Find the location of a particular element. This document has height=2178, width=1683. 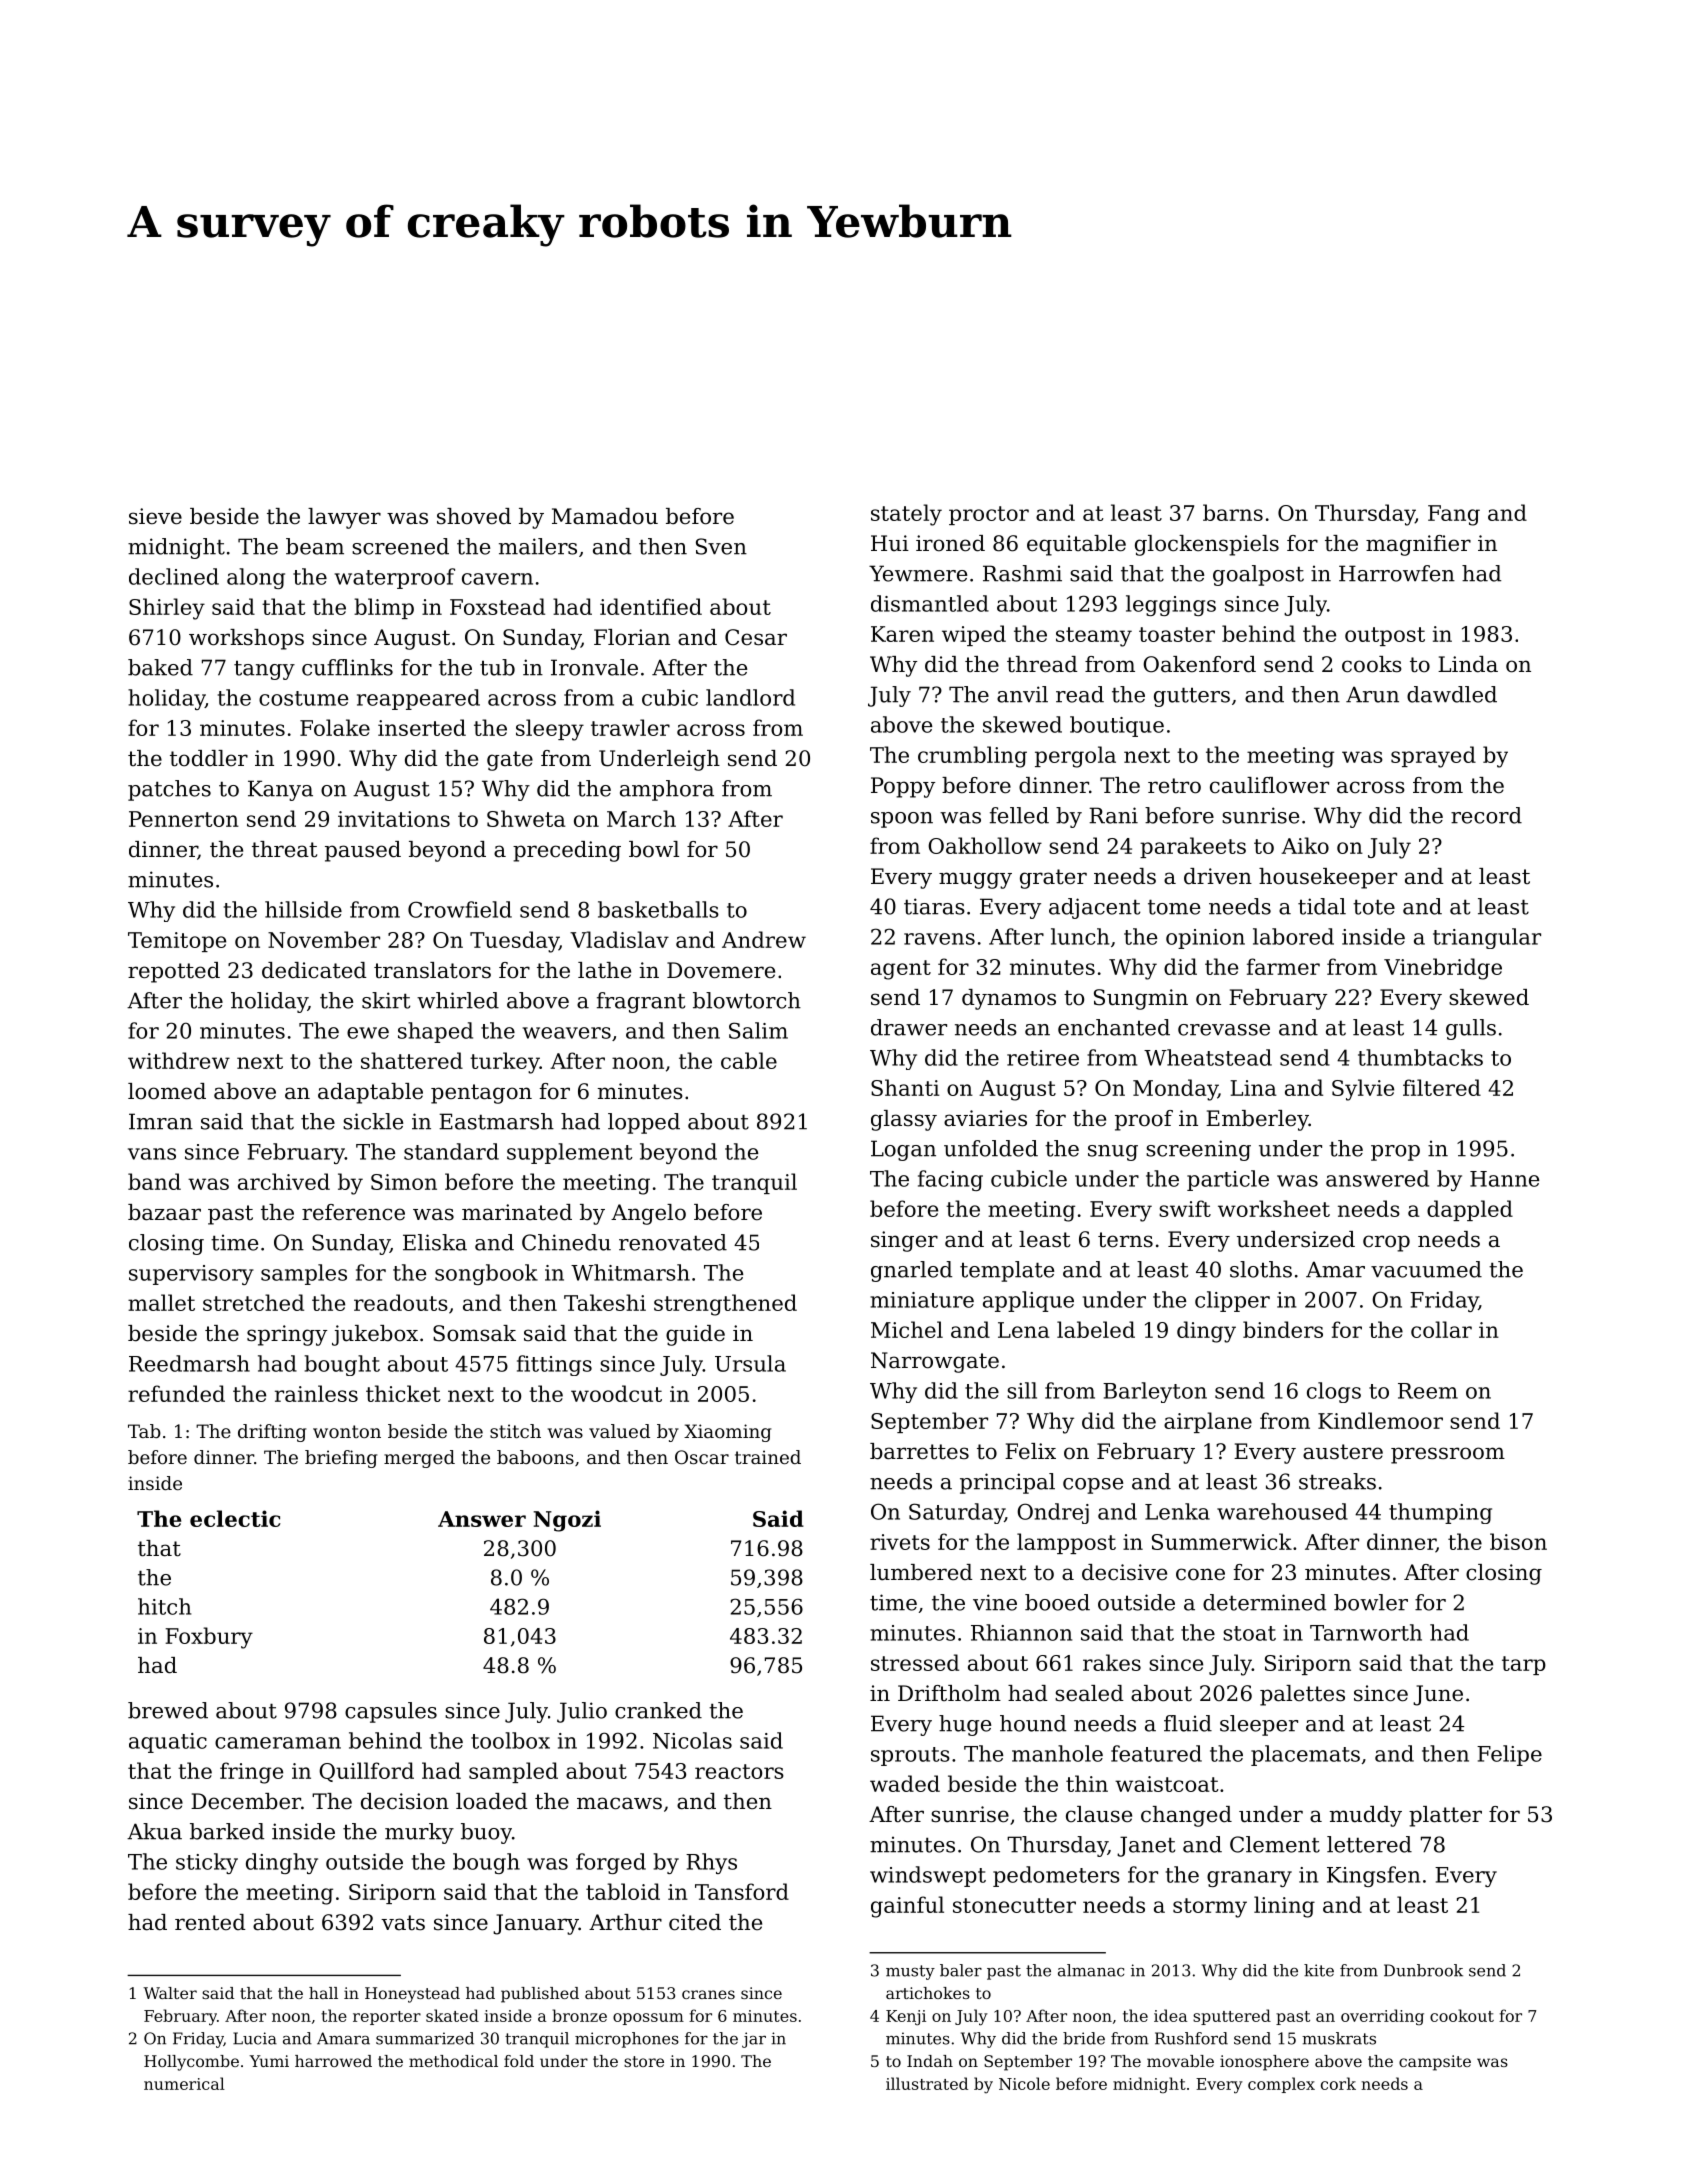

Temitope is located at coordinates (177, 942).
